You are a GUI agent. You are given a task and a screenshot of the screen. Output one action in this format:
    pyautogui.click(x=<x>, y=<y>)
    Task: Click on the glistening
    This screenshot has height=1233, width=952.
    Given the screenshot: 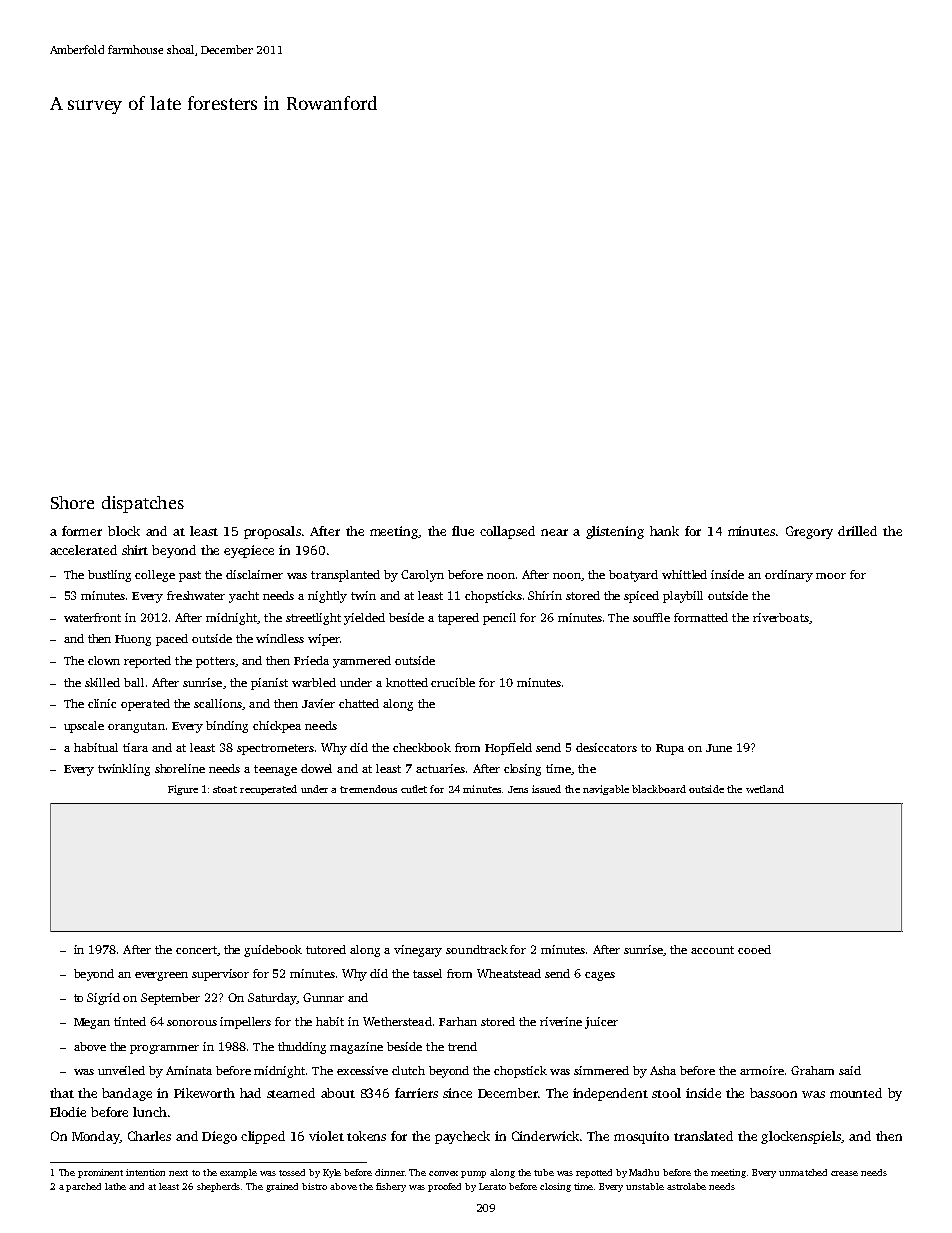 What is the action you would take?
    pyautogui.click(x=615, y=532)
